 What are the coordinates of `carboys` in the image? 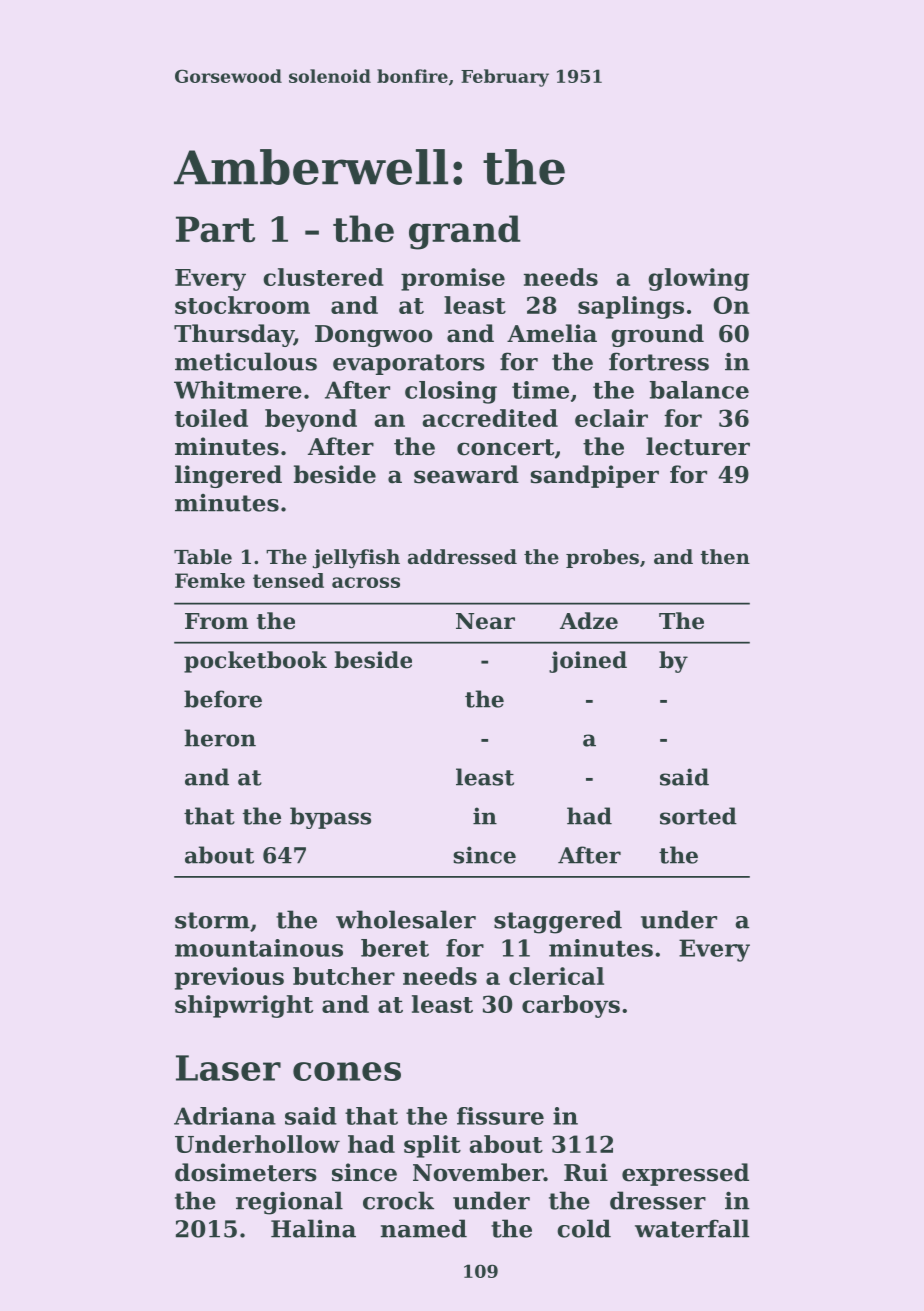 It's located at (571, 1006).
